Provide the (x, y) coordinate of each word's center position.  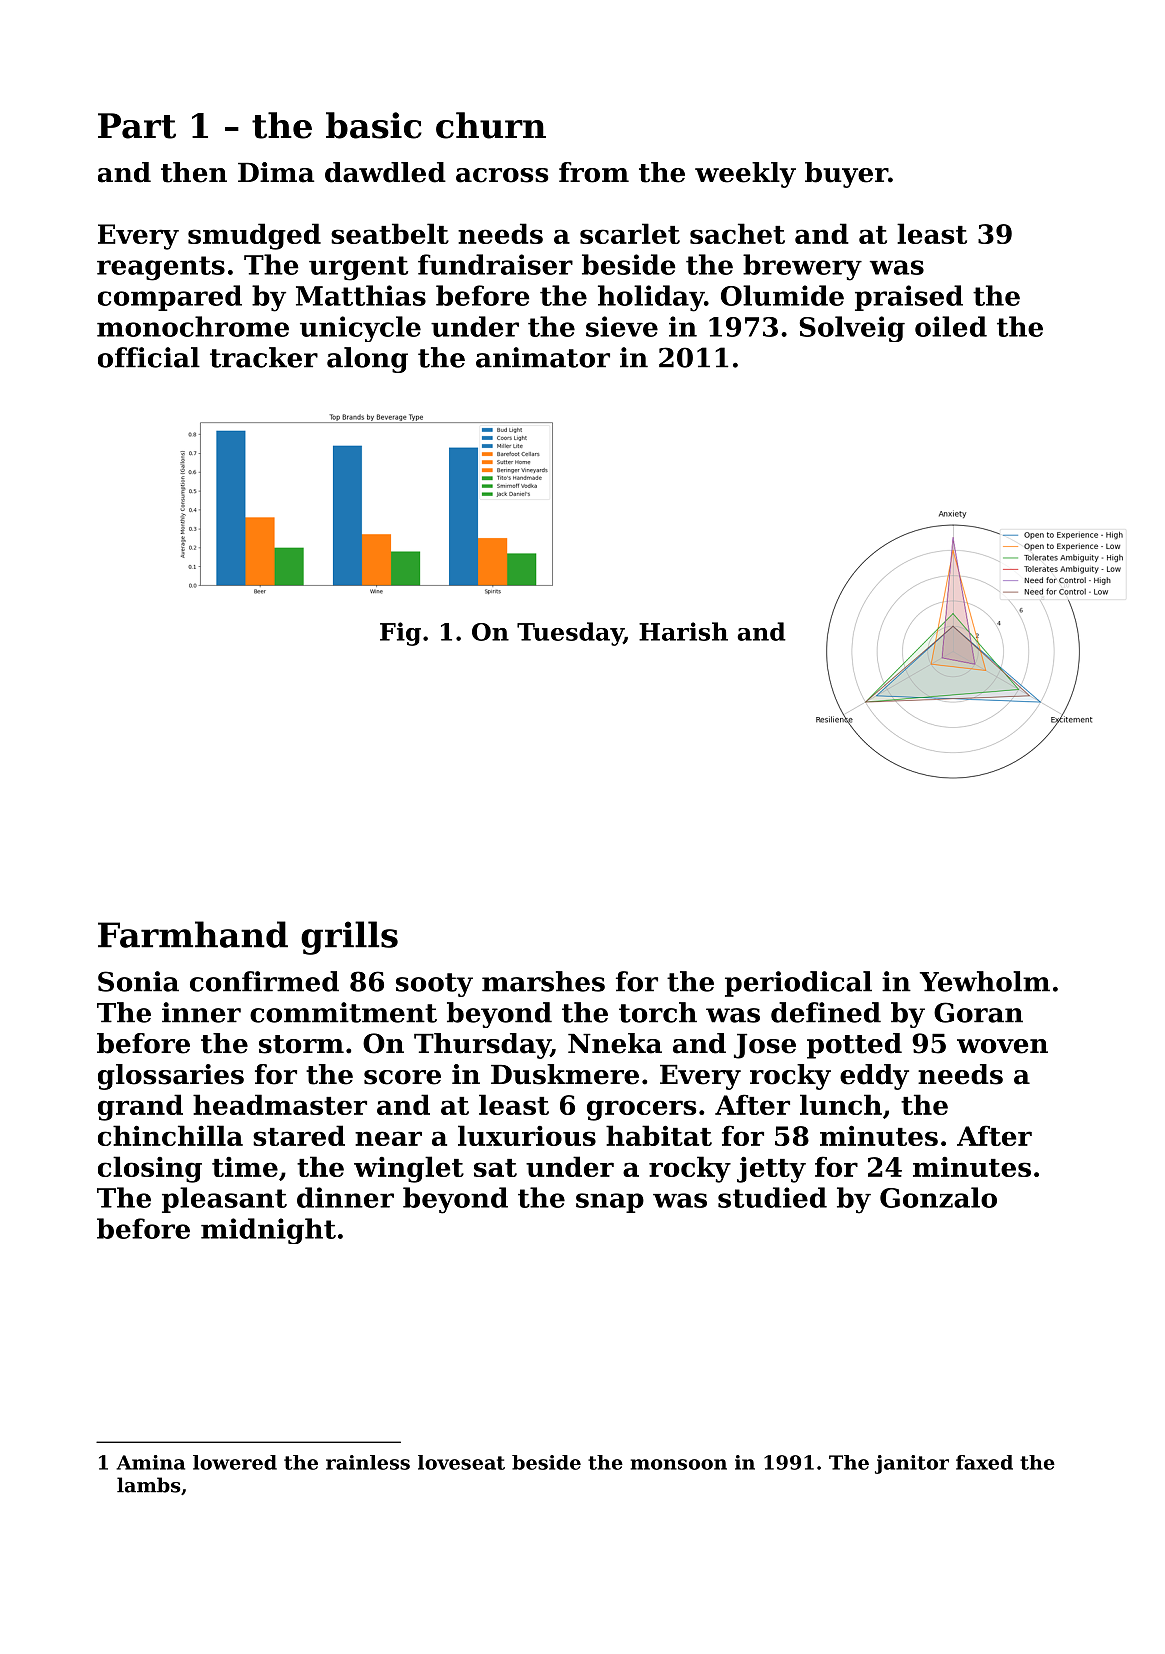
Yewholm (985, 981)
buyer (846, 175)
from (594, 172)
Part (137, 126)
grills (349, 938)
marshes (543, 981)
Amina (150, 1462)
